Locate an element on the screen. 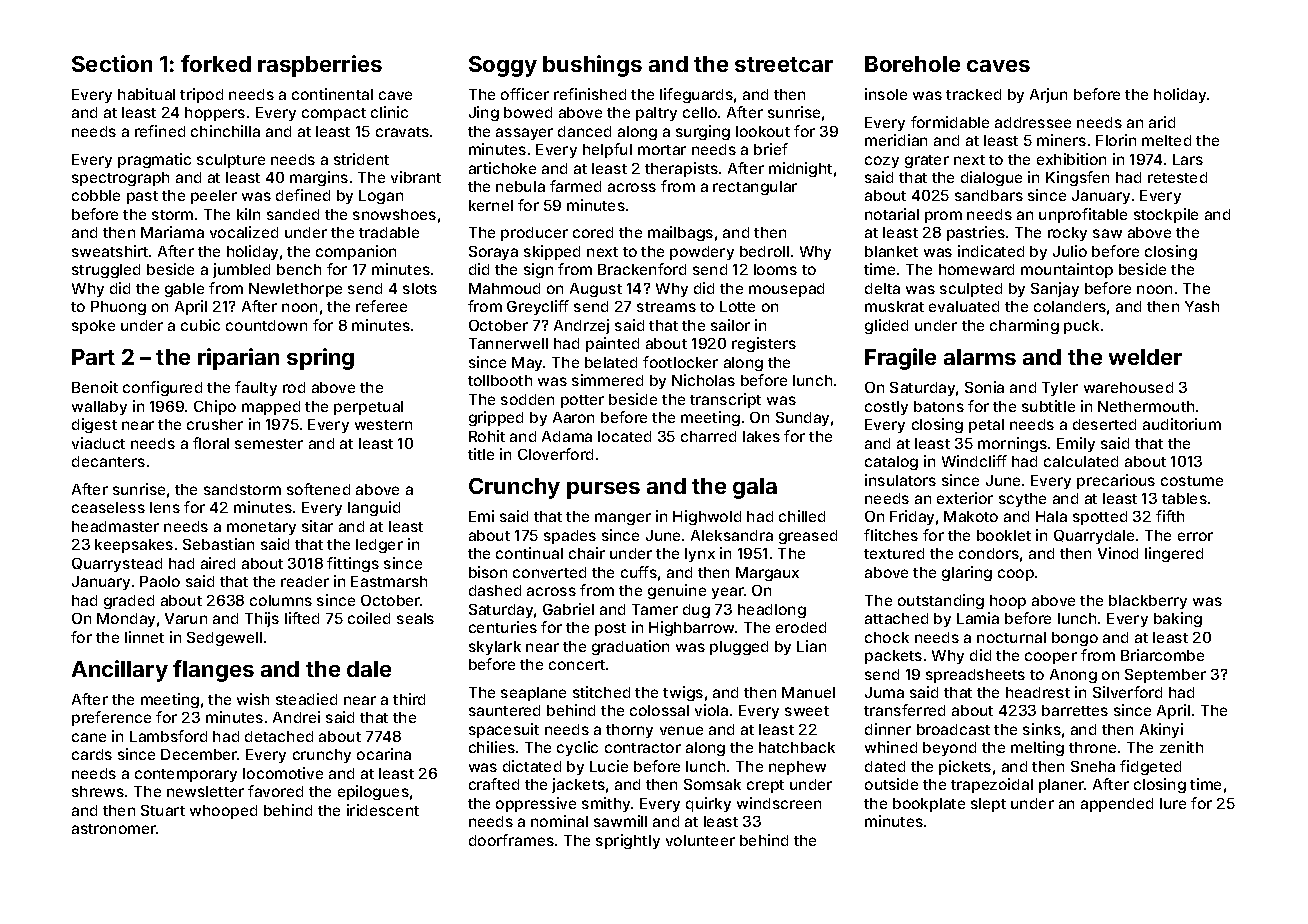 This screenshot has width=1308, height=924. viola is located at coordinates (711, 710).
